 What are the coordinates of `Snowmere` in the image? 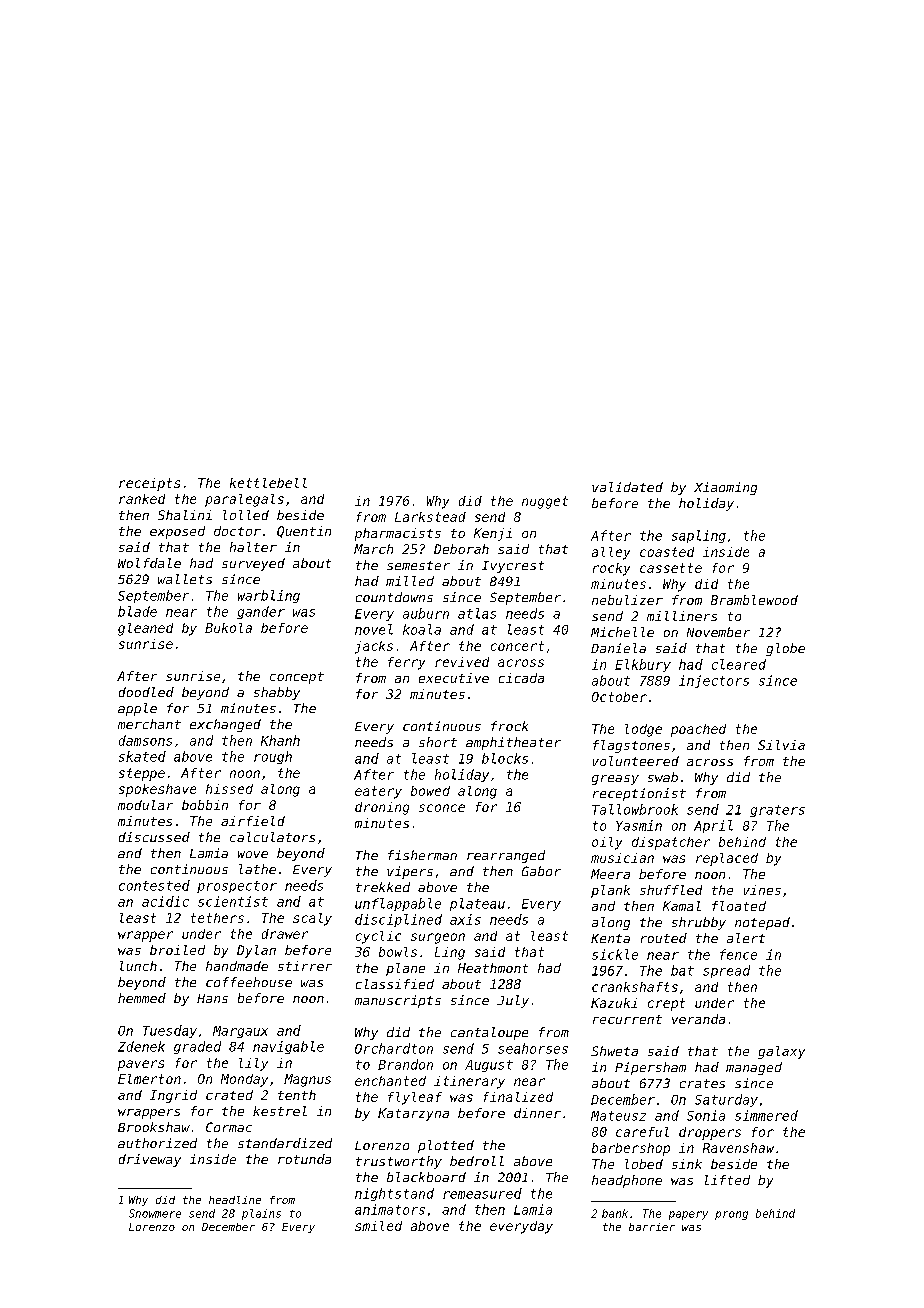 It's located at (155, 1213).
